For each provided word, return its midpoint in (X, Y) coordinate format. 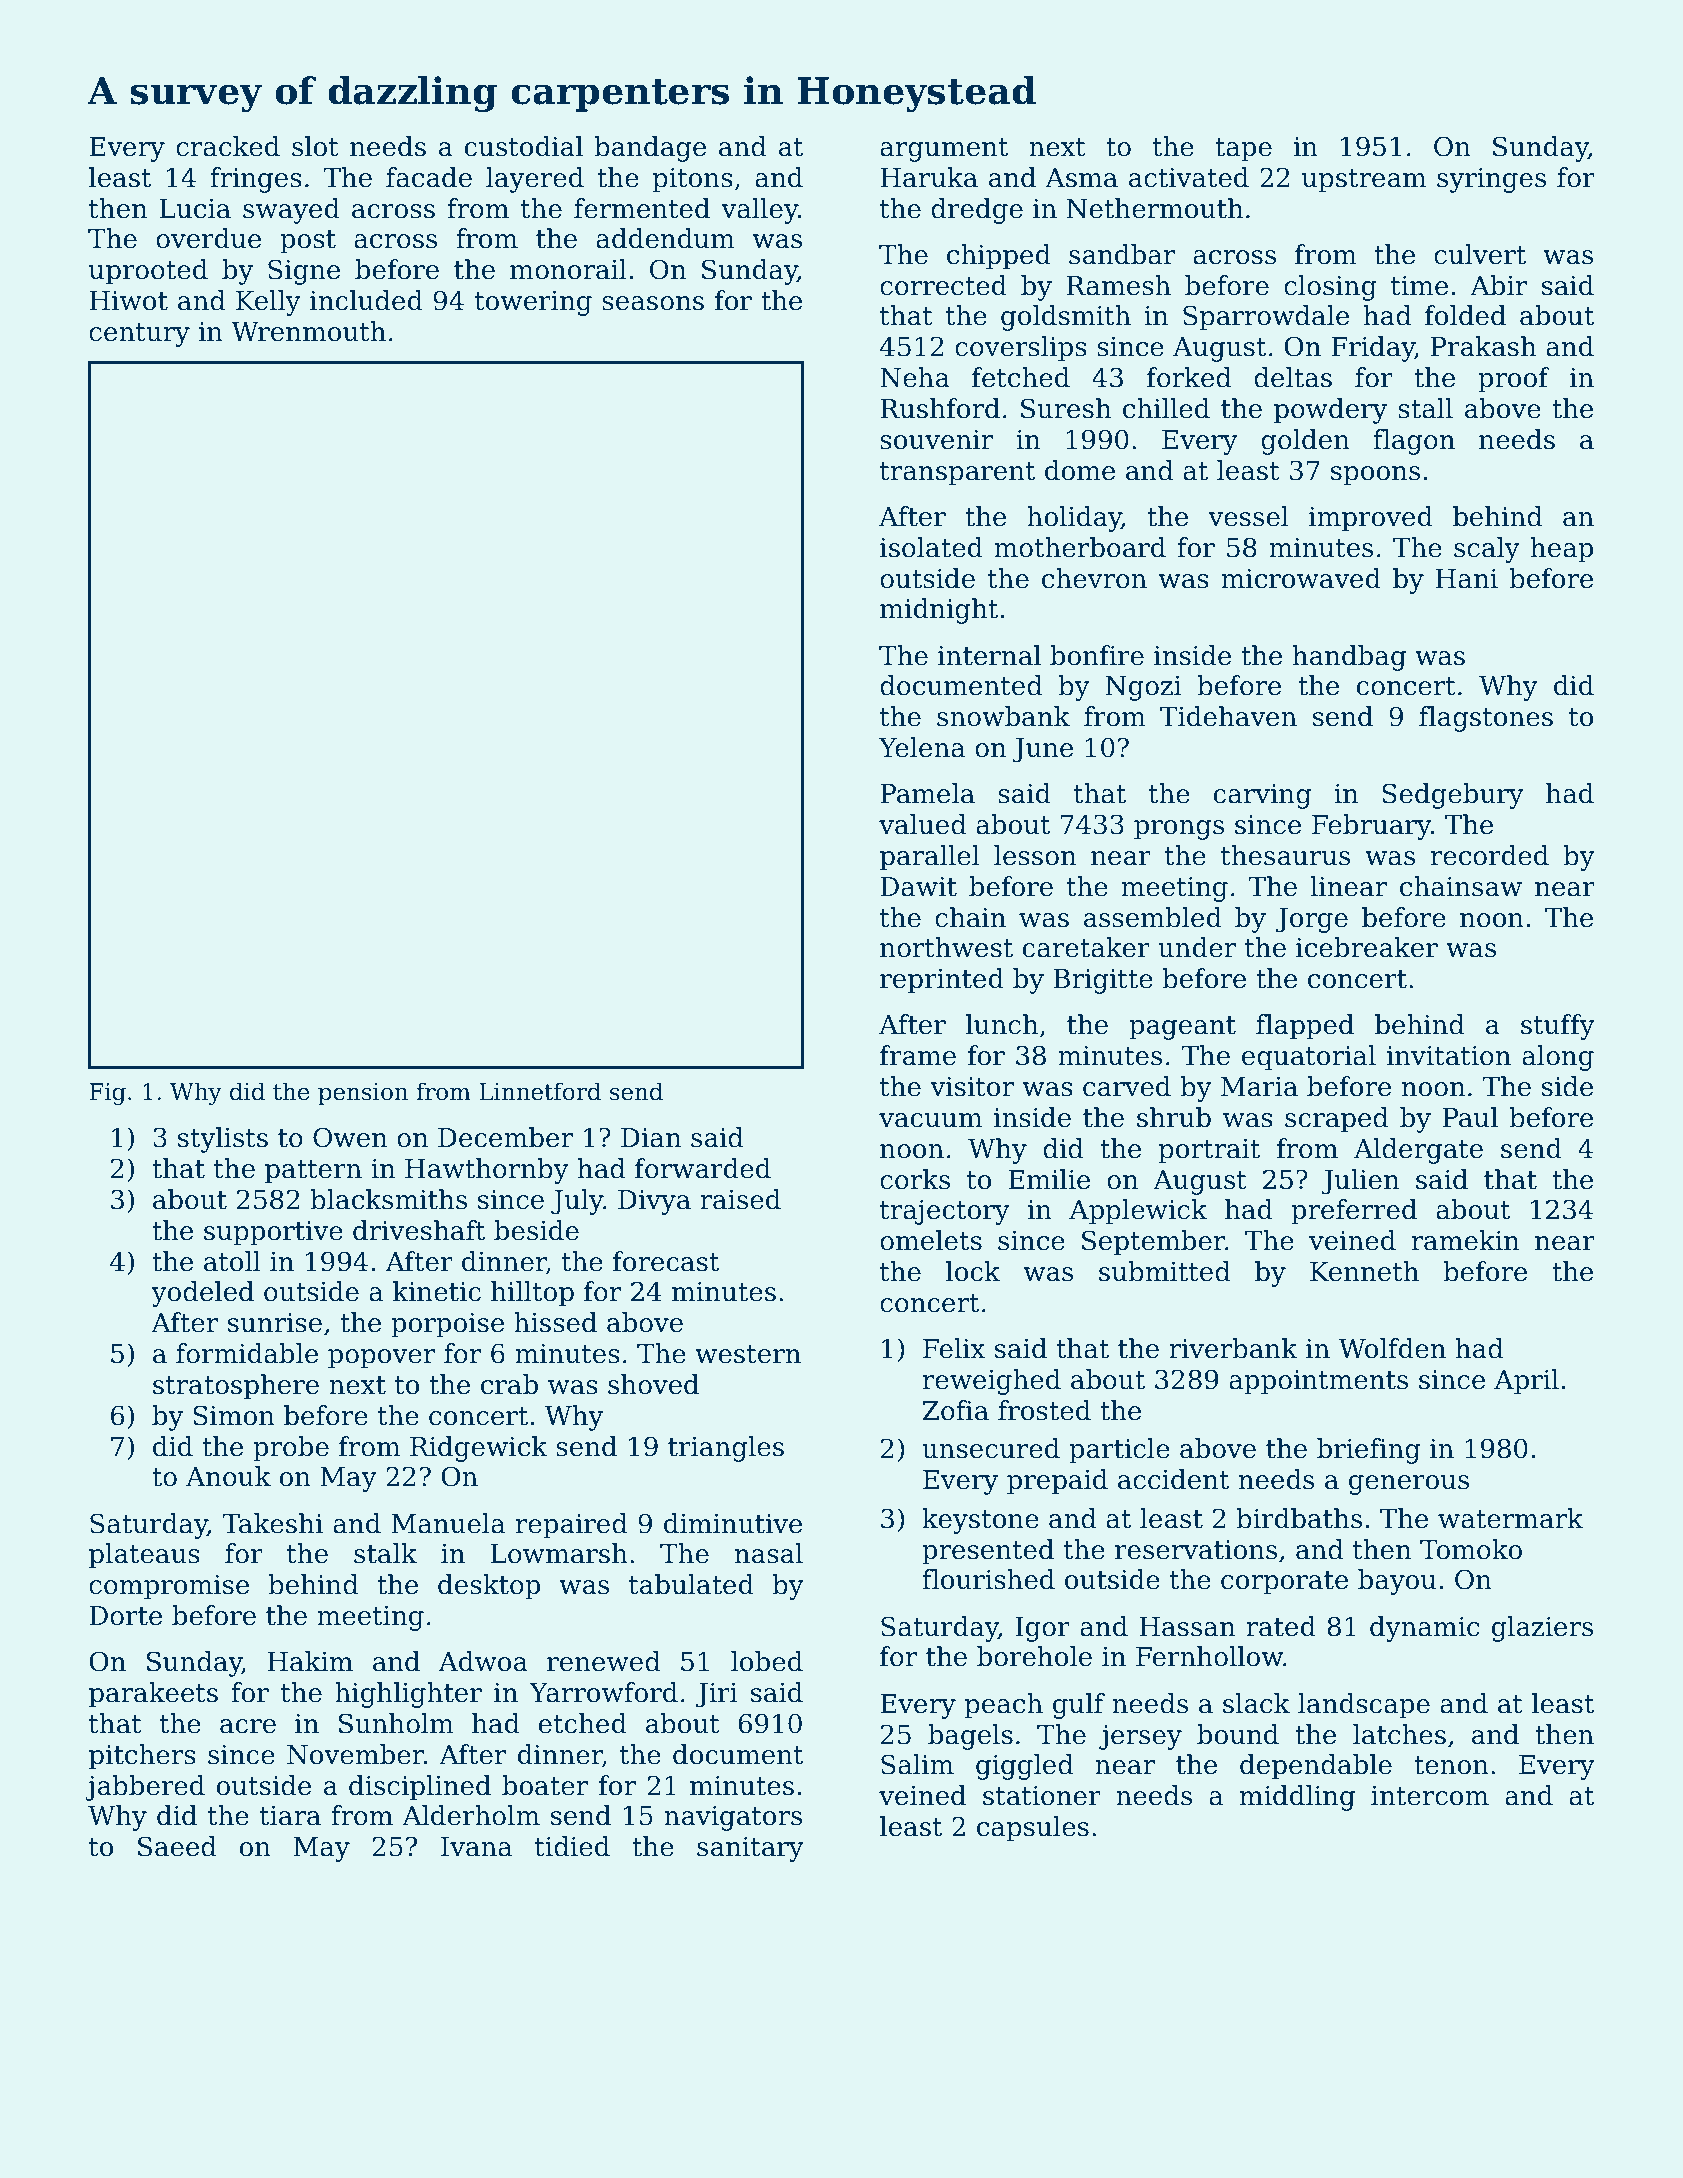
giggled (1024, 1767)
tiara (290, 1816)
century (139, 335)
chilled (1166, 408)
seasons (653, 303)
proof (1514, 380)
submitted (1164, 1271)
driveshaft (419, 1230)
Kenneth (1364, 1271)
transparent (957, 474)
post (308, 242)
